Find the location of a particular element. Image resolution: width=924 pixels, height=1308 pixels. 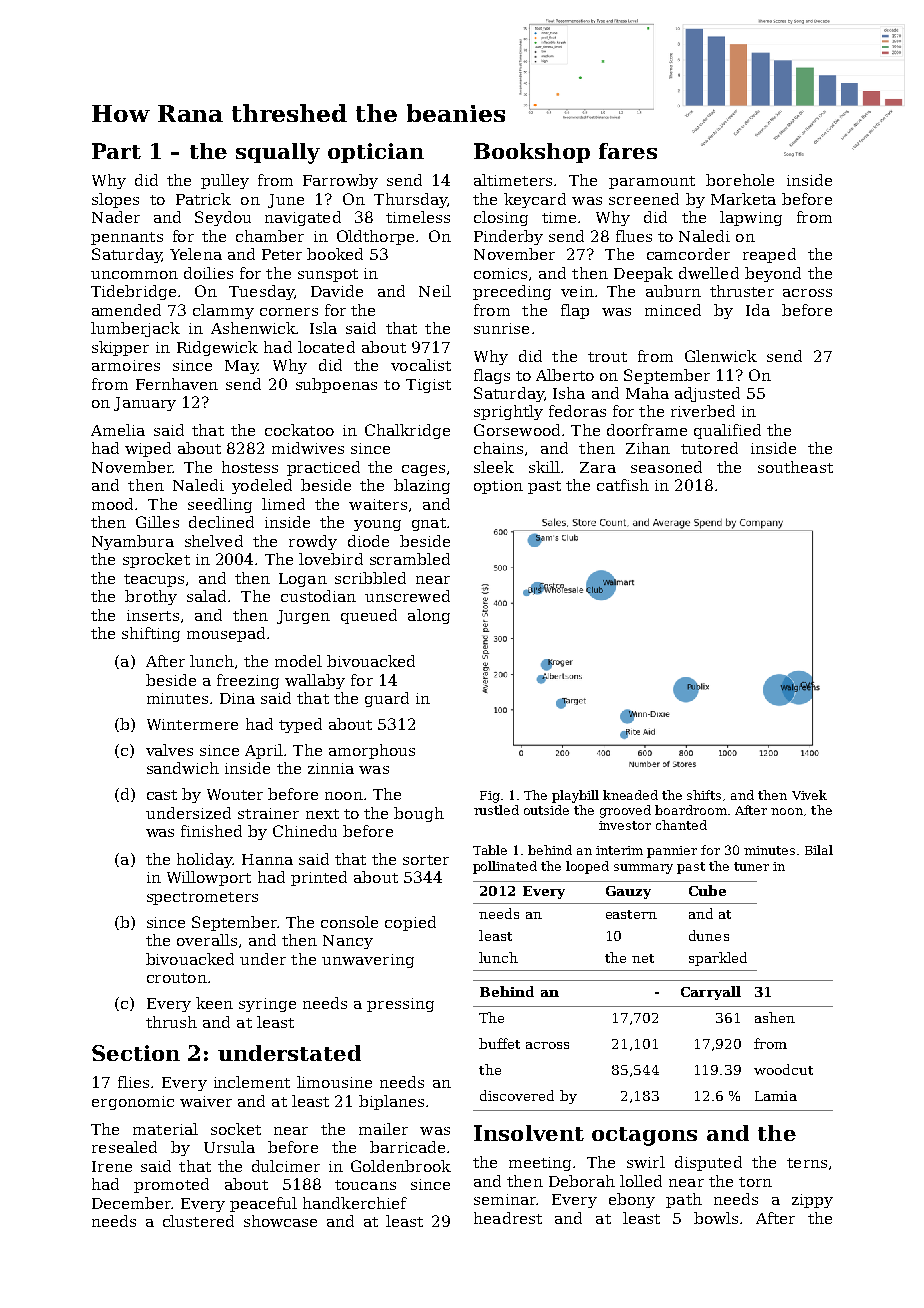

fares is located at coordinates (628, 151).
